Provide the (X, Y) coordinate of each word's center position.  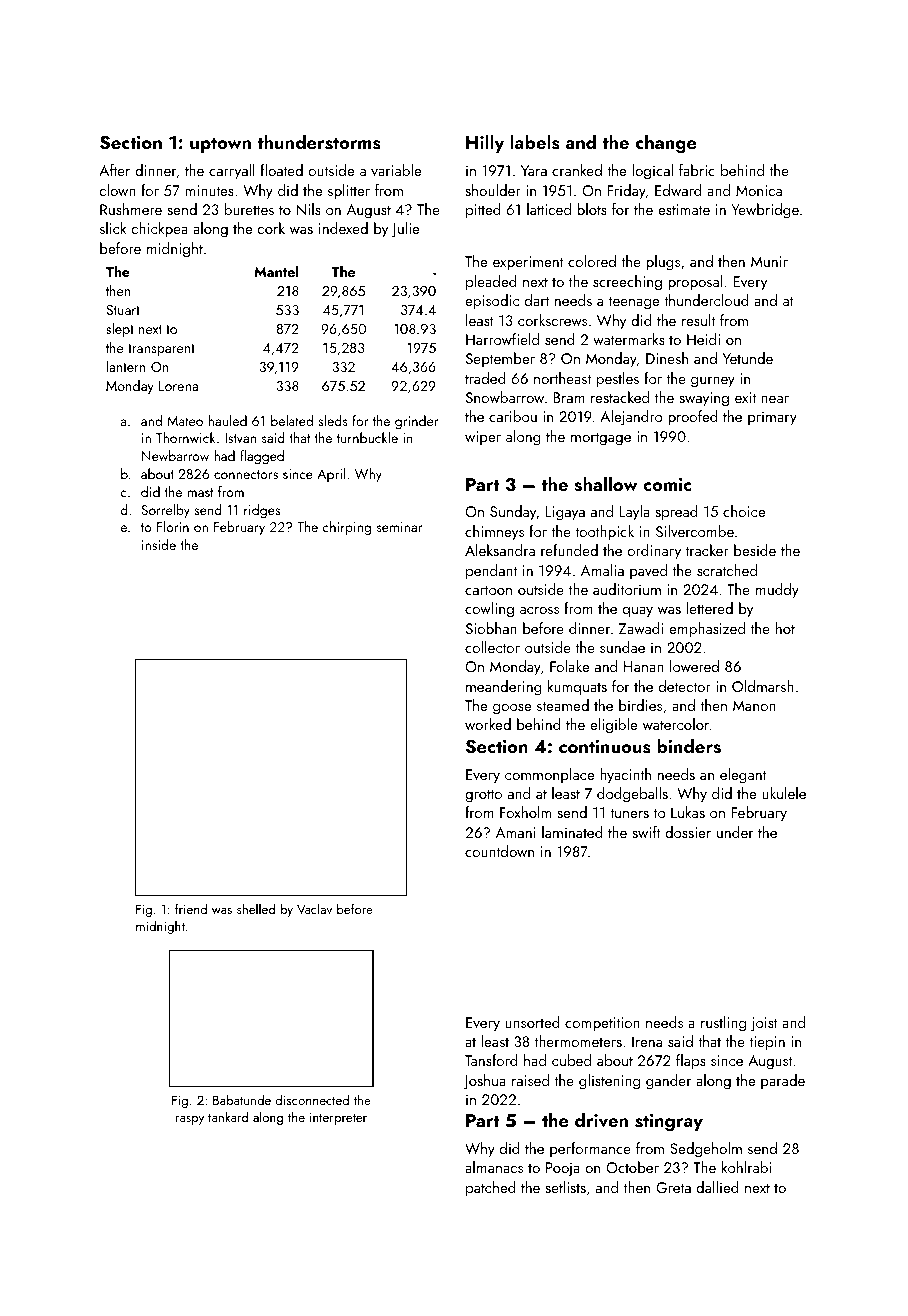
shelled (256, 908)
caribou (513, 416)
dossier (688, 832)
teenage (634, 303)
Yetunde (748, 358)
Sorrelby (165, 511)
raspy (189, 1120)
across (539, 610)
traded (485, 378)
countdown (499, 851)
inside (159, 544)
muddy (777, 591)
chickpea (159, 230)
